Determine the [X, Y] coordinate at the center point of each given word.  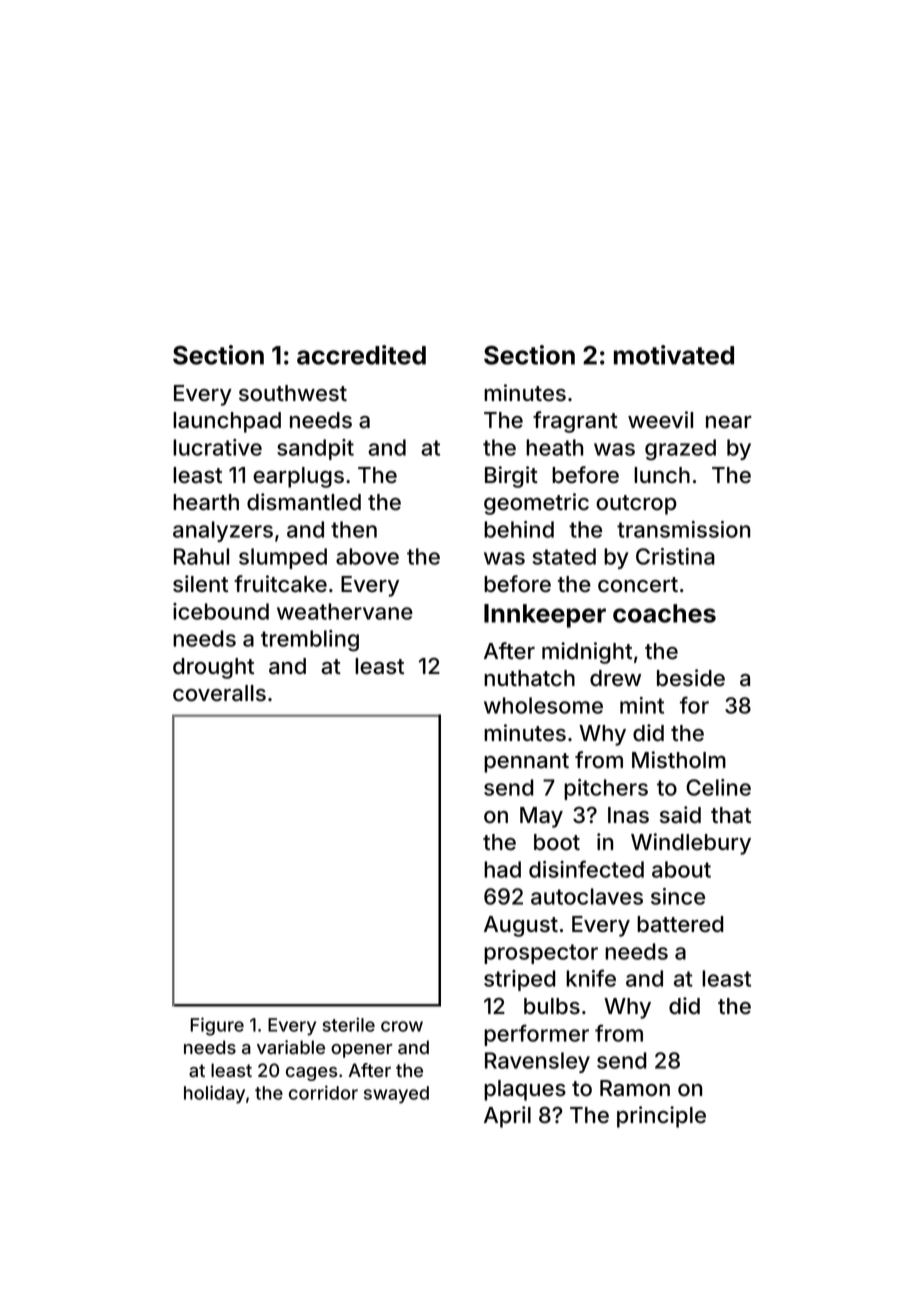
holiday [214, 1094]
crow [402, 1026]
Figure [217, 1026]
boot [557, 842]
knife [591, 978]
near [729, 422]
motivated [674, 355]
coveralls [219, 693]
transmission [683, 529]
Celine [718, 787]
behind [519, 529]
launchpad [227, 422]
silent [200, 584]
